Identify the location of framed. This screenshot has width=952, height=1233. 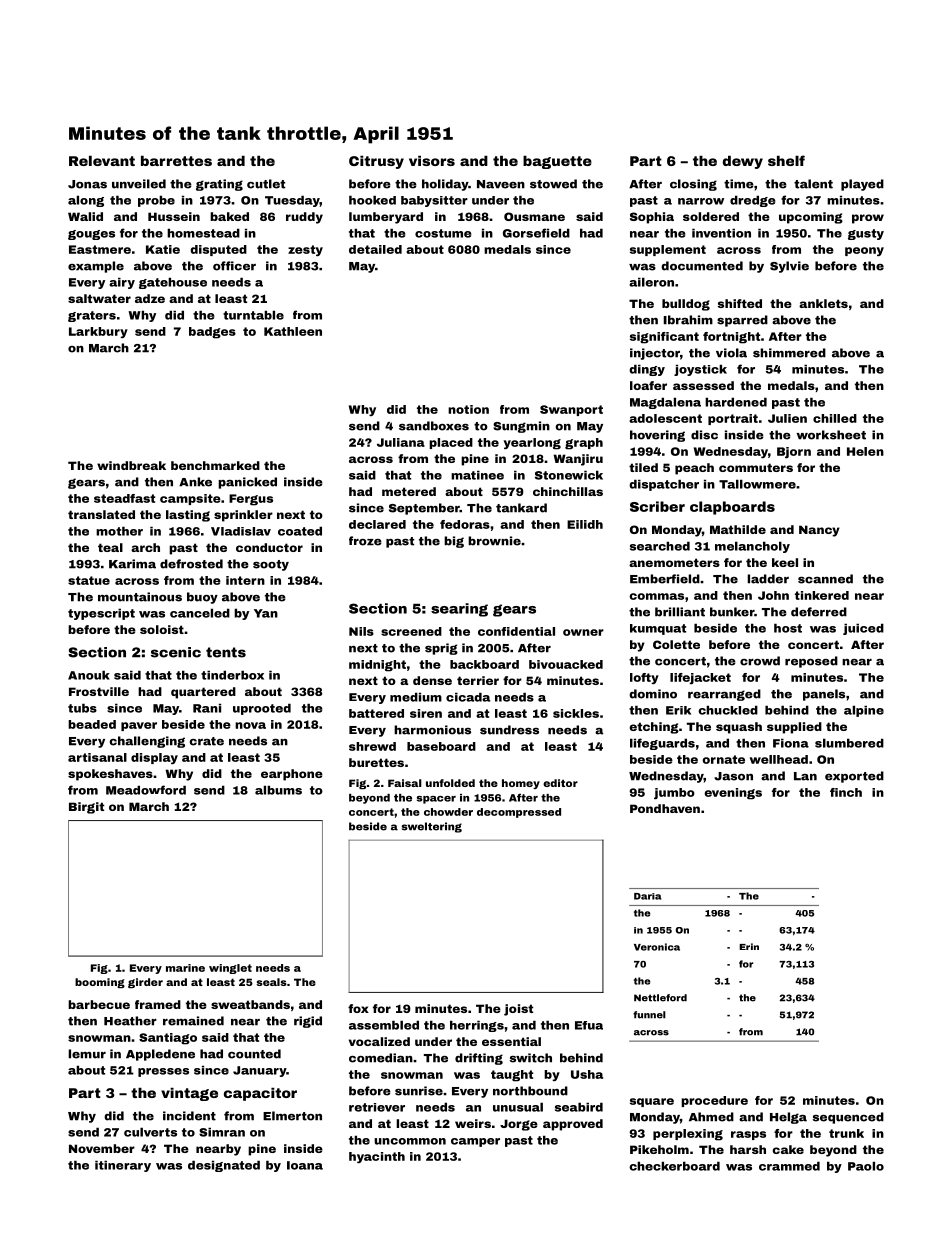
(158, 1004).
